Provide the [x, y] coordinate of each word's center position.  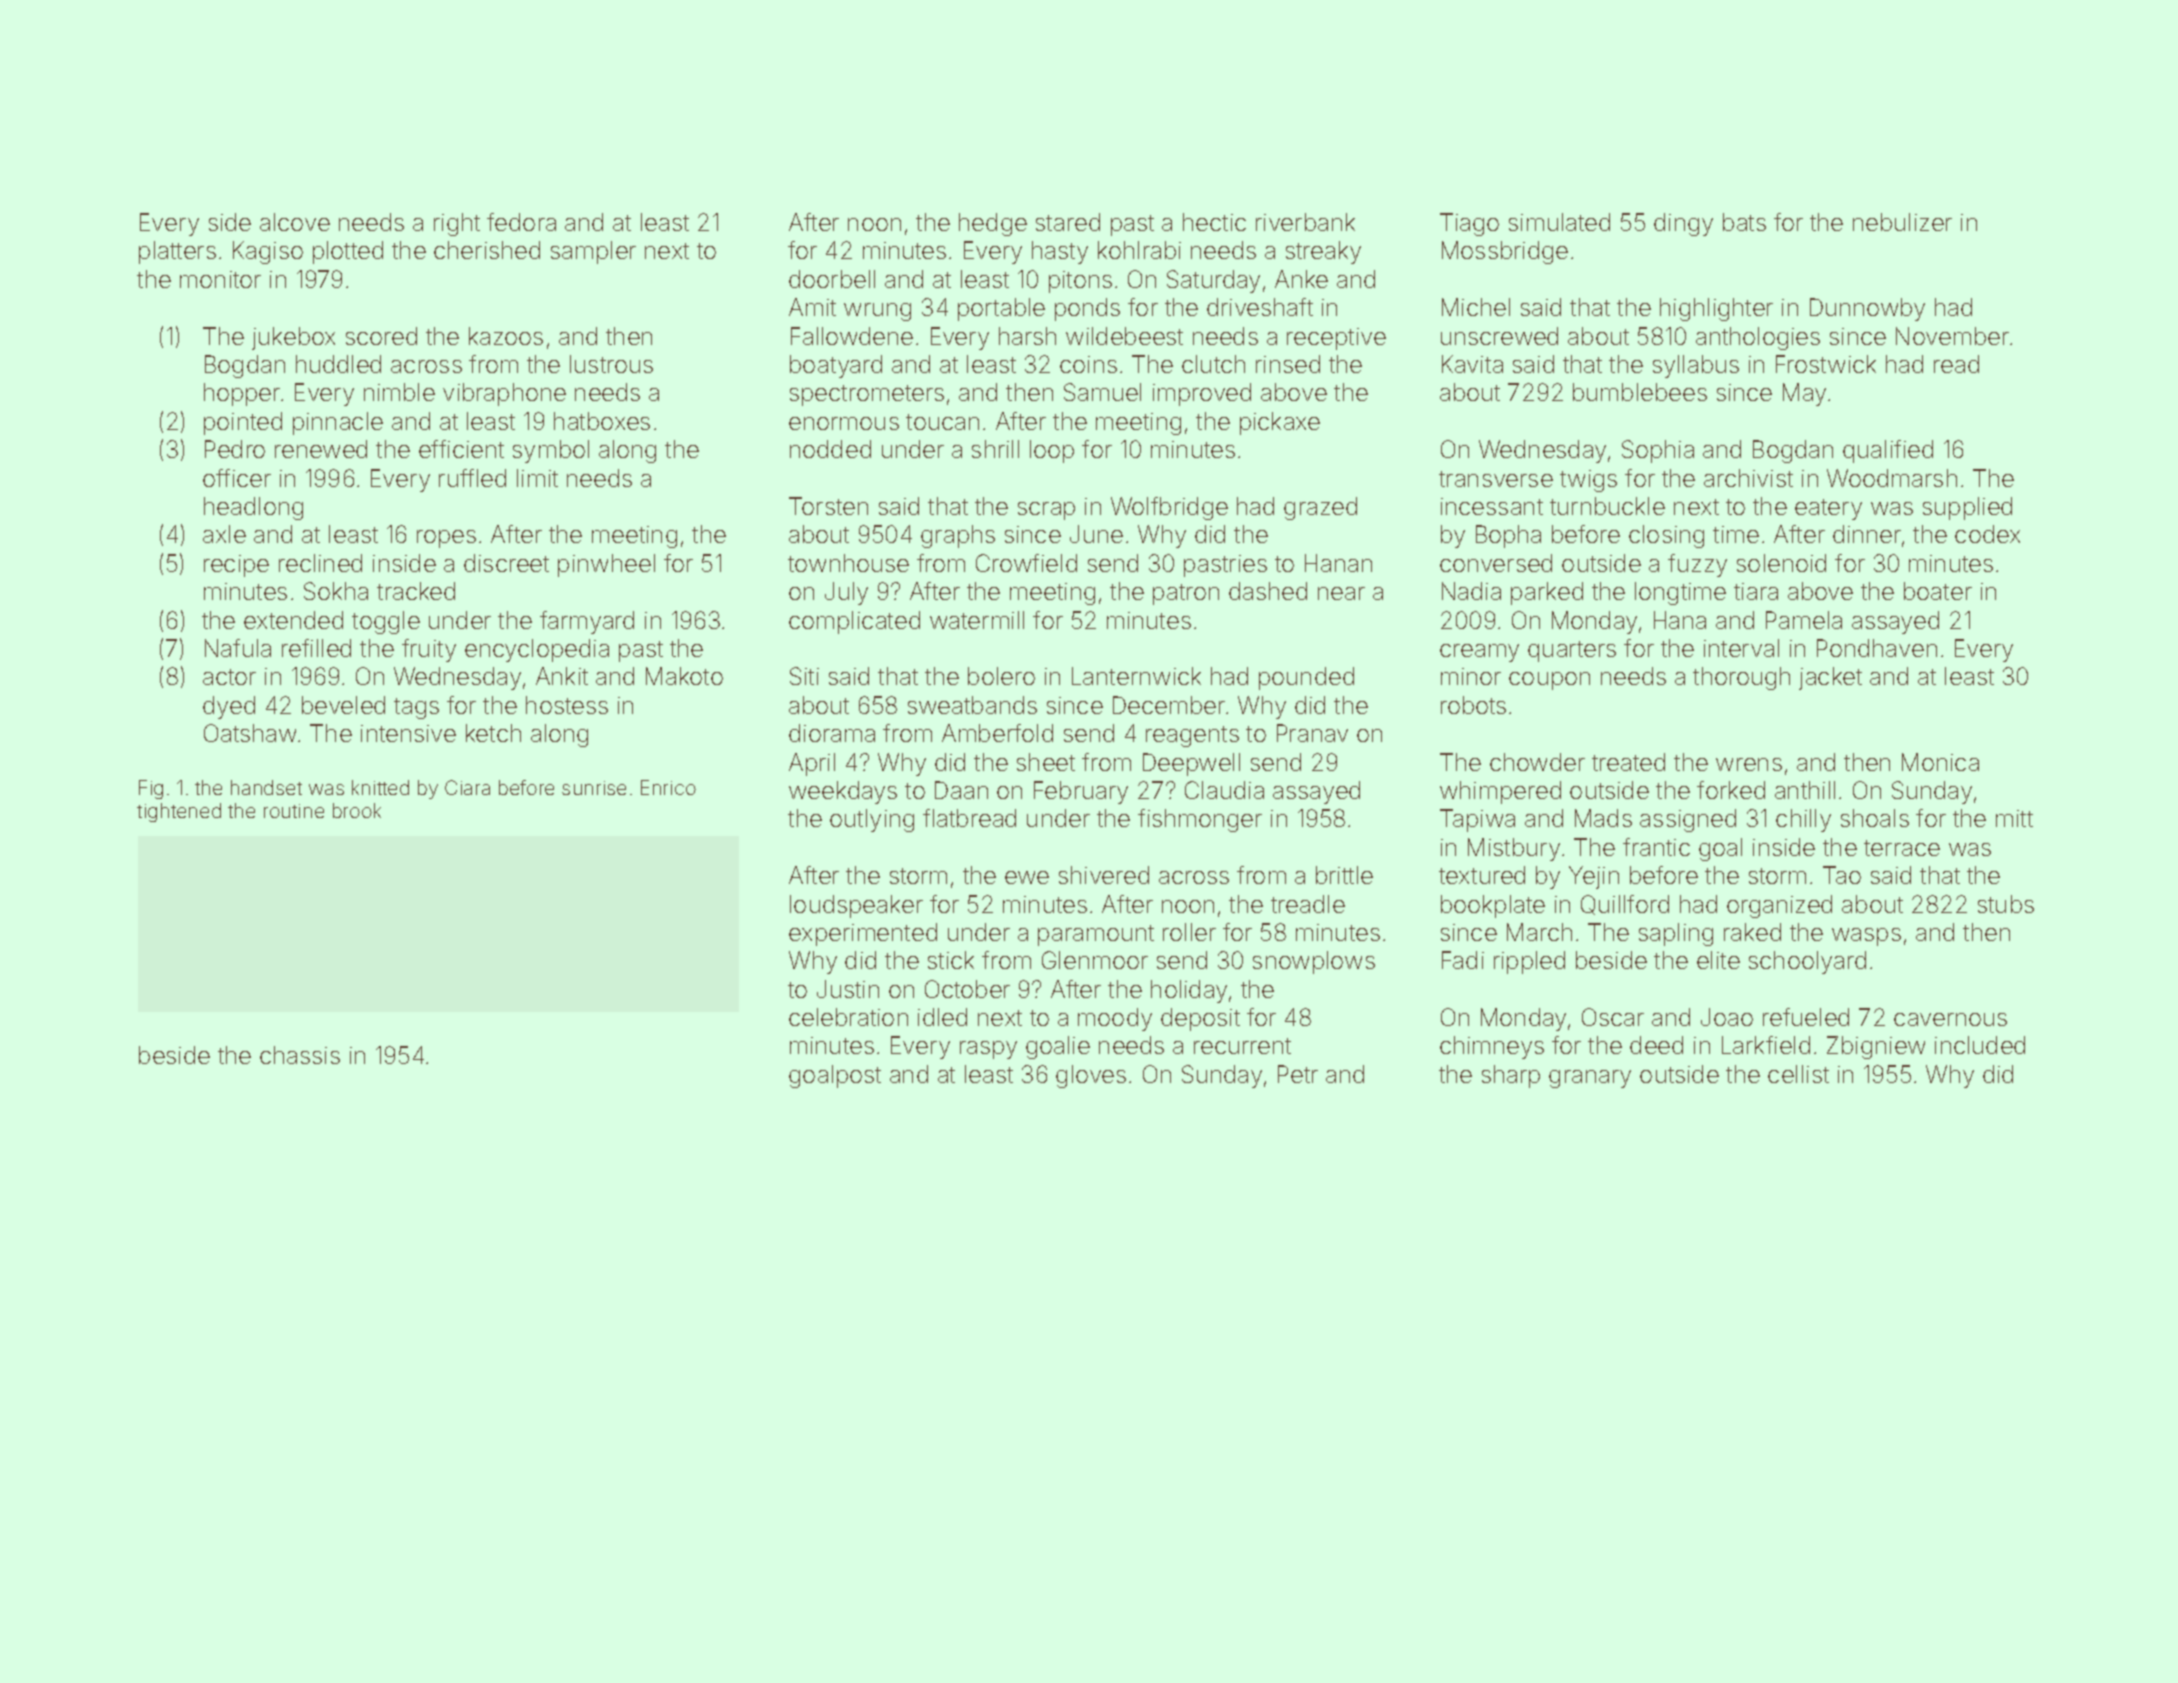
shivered [1104, 875]
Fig [151, 789]
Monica [1940, 762]
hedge [993, 224]
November [1952, 336]
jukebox [293, 338]
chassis [300, 1055]
